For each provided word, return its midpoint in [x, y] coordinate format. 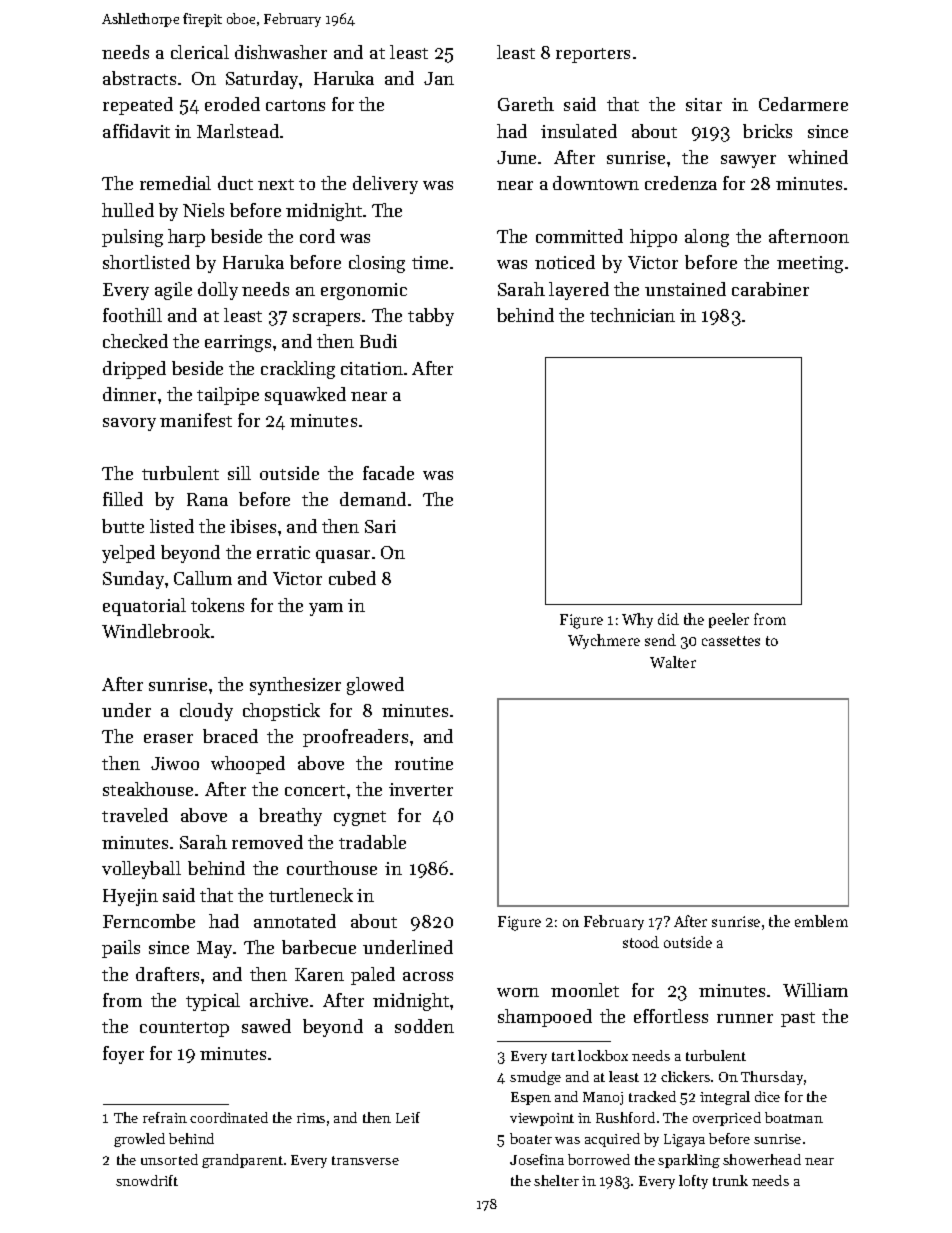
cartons [295, 105]
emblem [821, 921]
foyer [123, 1055]
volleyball [141, 870]
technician [632, 315]
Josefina [537, 1159]
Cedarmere [803, 104]
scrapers [326, 319]
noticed [565, 262]
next [276, 184]
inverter [421, 789]
